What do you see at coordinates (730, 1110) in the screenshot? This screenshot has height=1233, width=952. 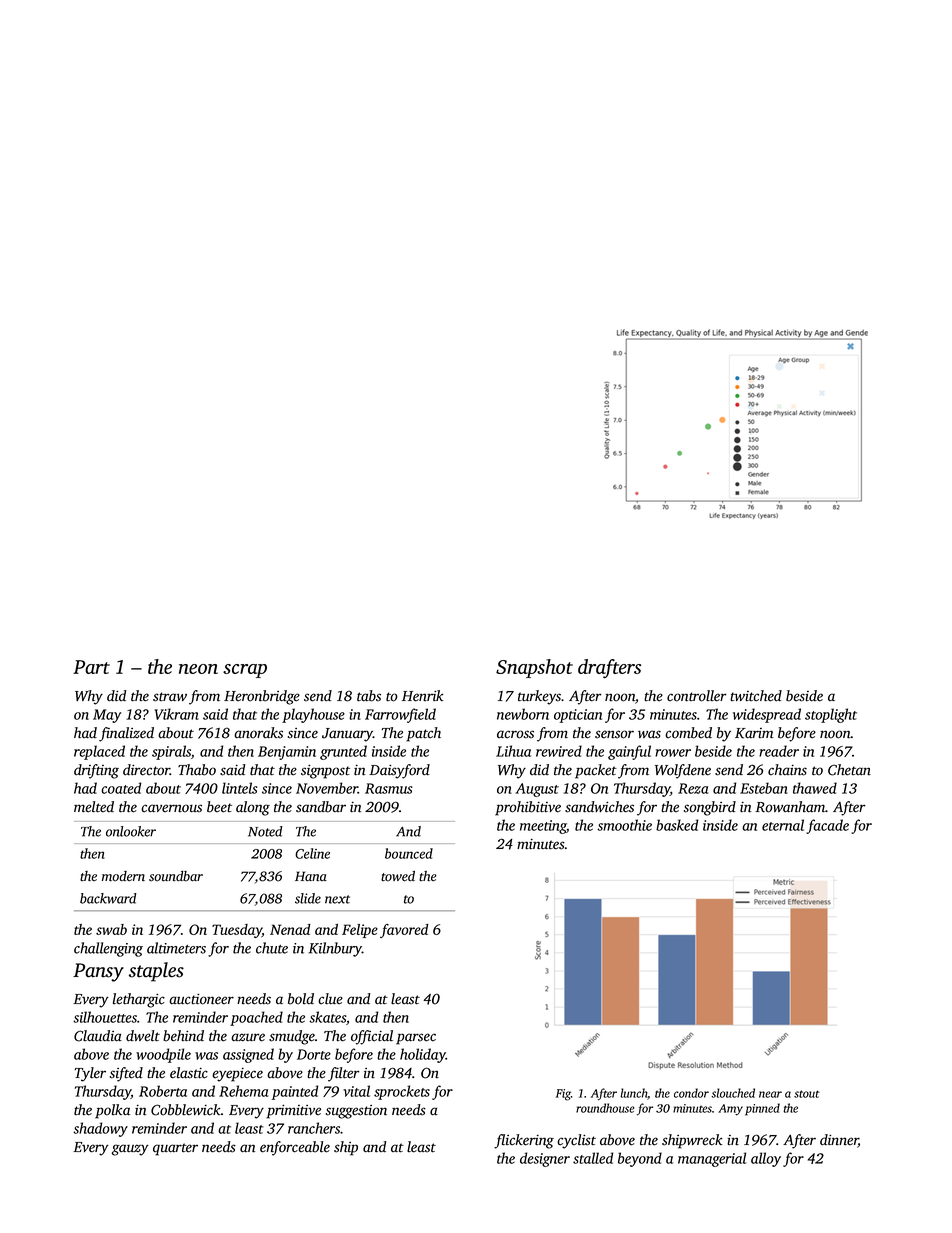 I see `Amy` at bounding box center [730, 1110].
